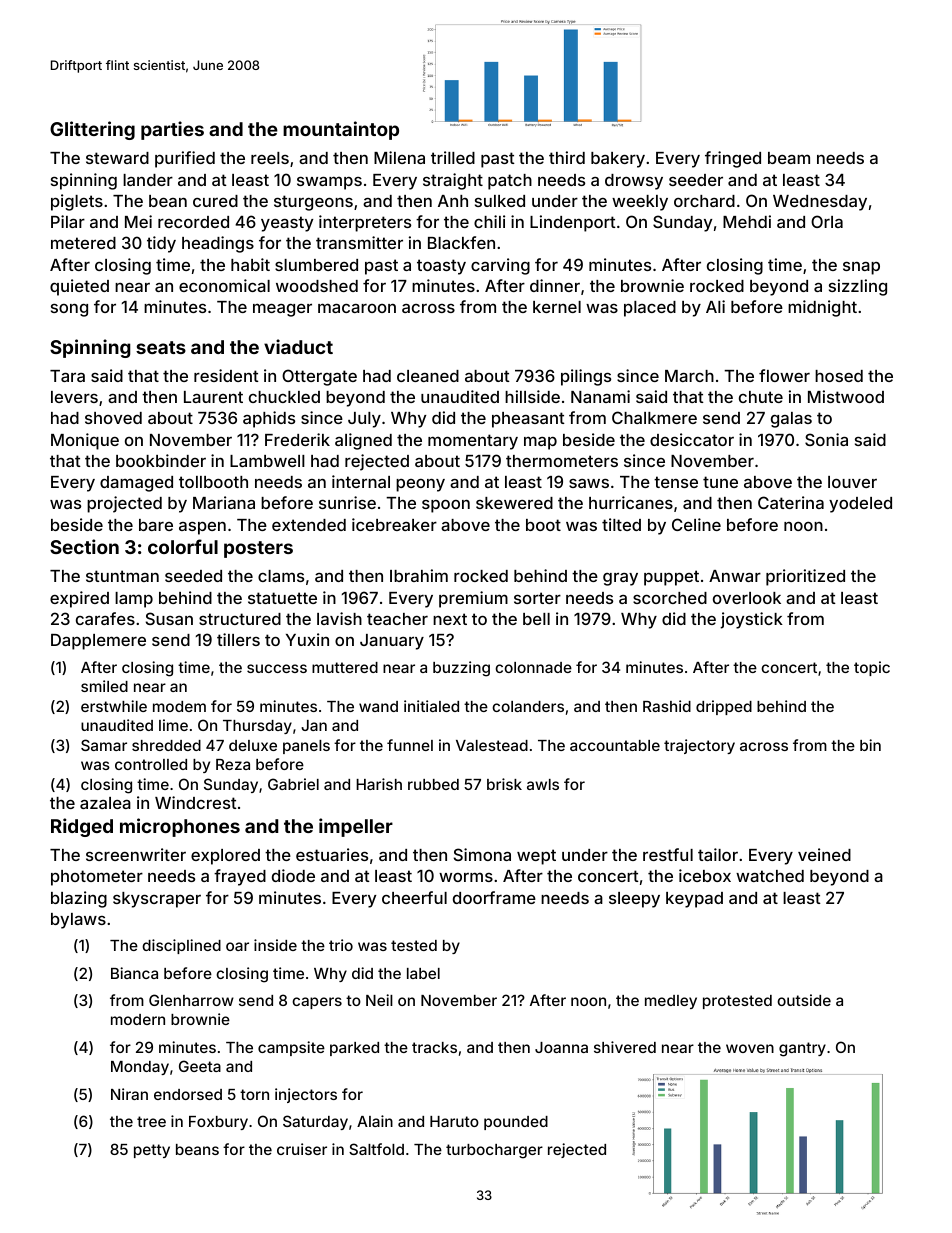  I want to click on seats, so click(161, 347).
